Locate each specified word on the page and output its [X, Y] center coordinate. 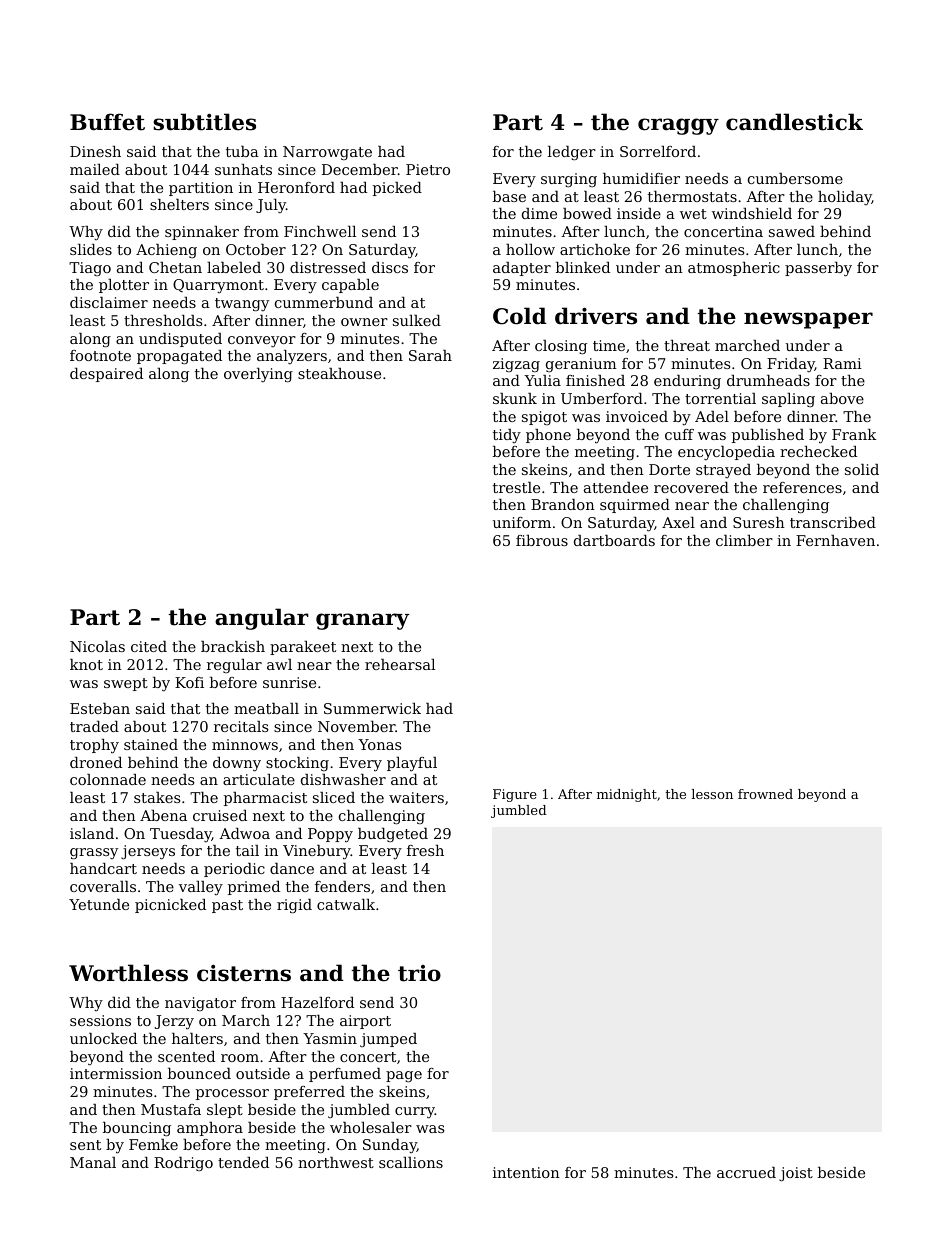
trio [419, 973]
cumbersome [795, 178]
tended [243, 1162]
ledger [572, 153]
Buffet [107, 122]
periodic [234, 870]
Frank [854, 434]
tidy [507, 436]
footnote [100, 355]
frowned [765, 794]
